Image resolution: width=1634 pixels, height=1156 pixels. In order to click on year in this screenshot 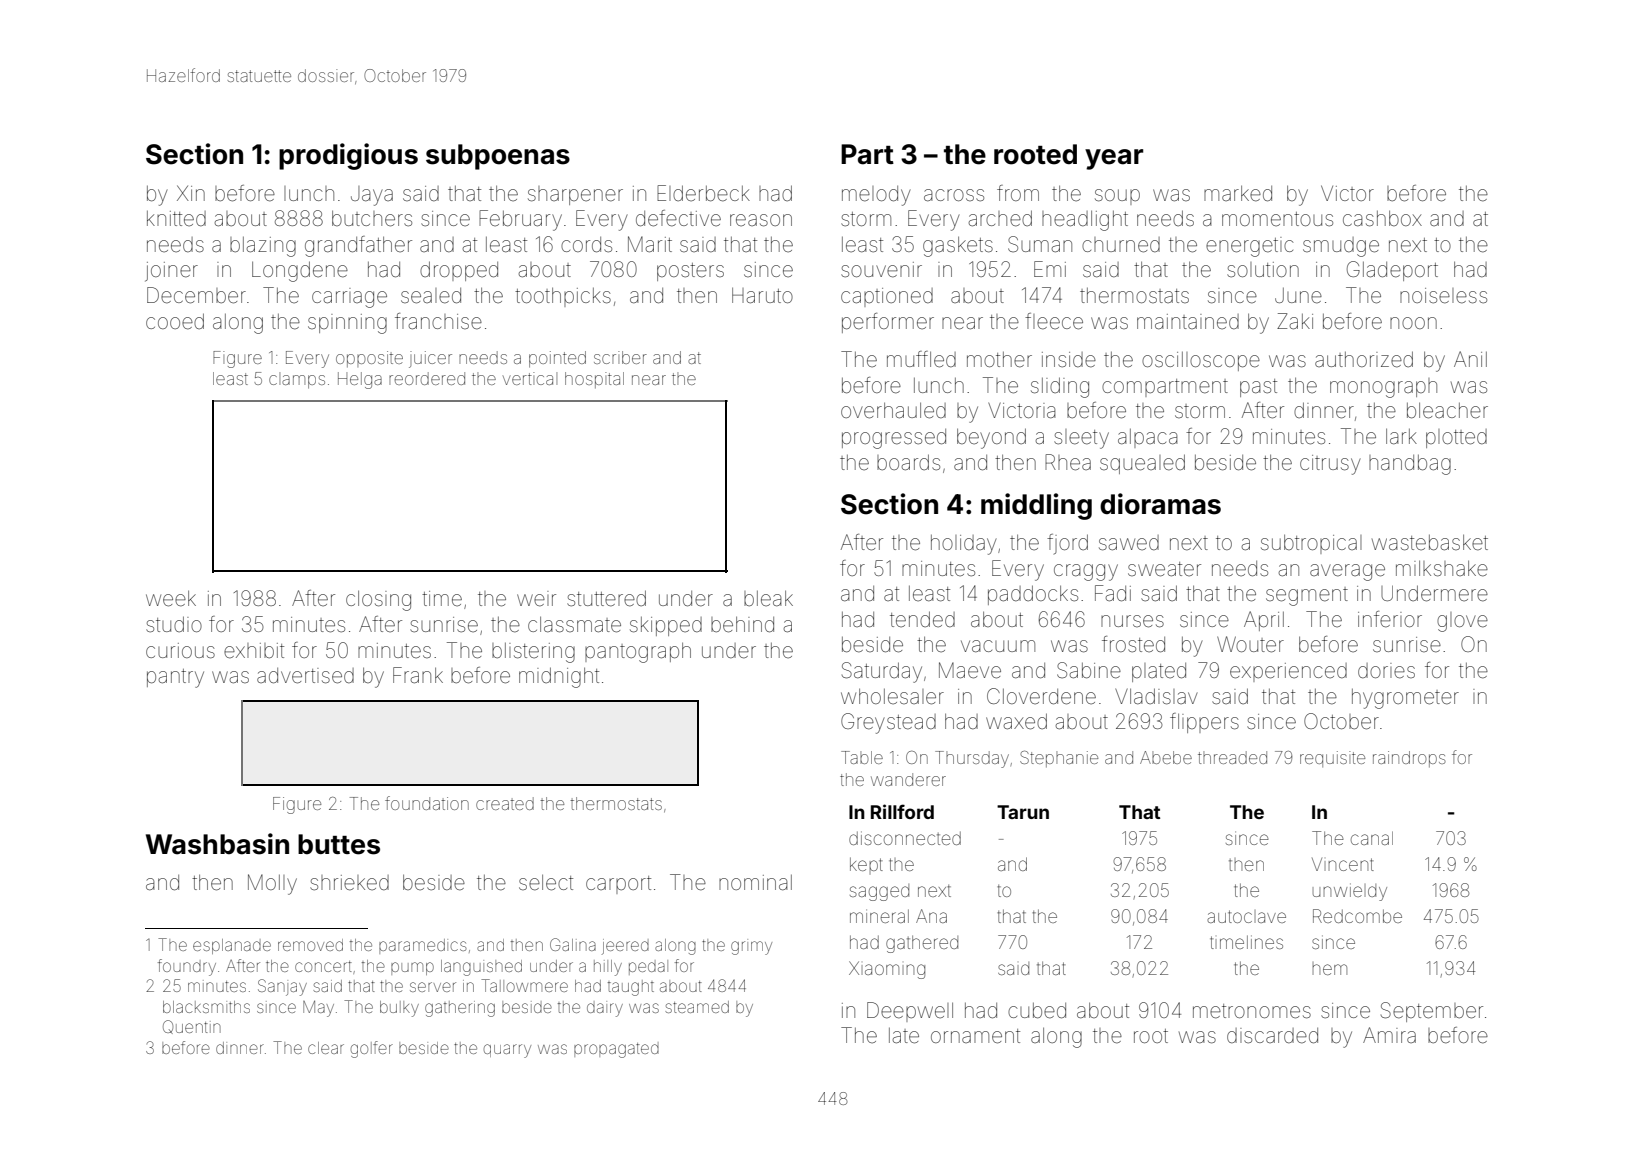, I will do `click(1114, 159)`.
